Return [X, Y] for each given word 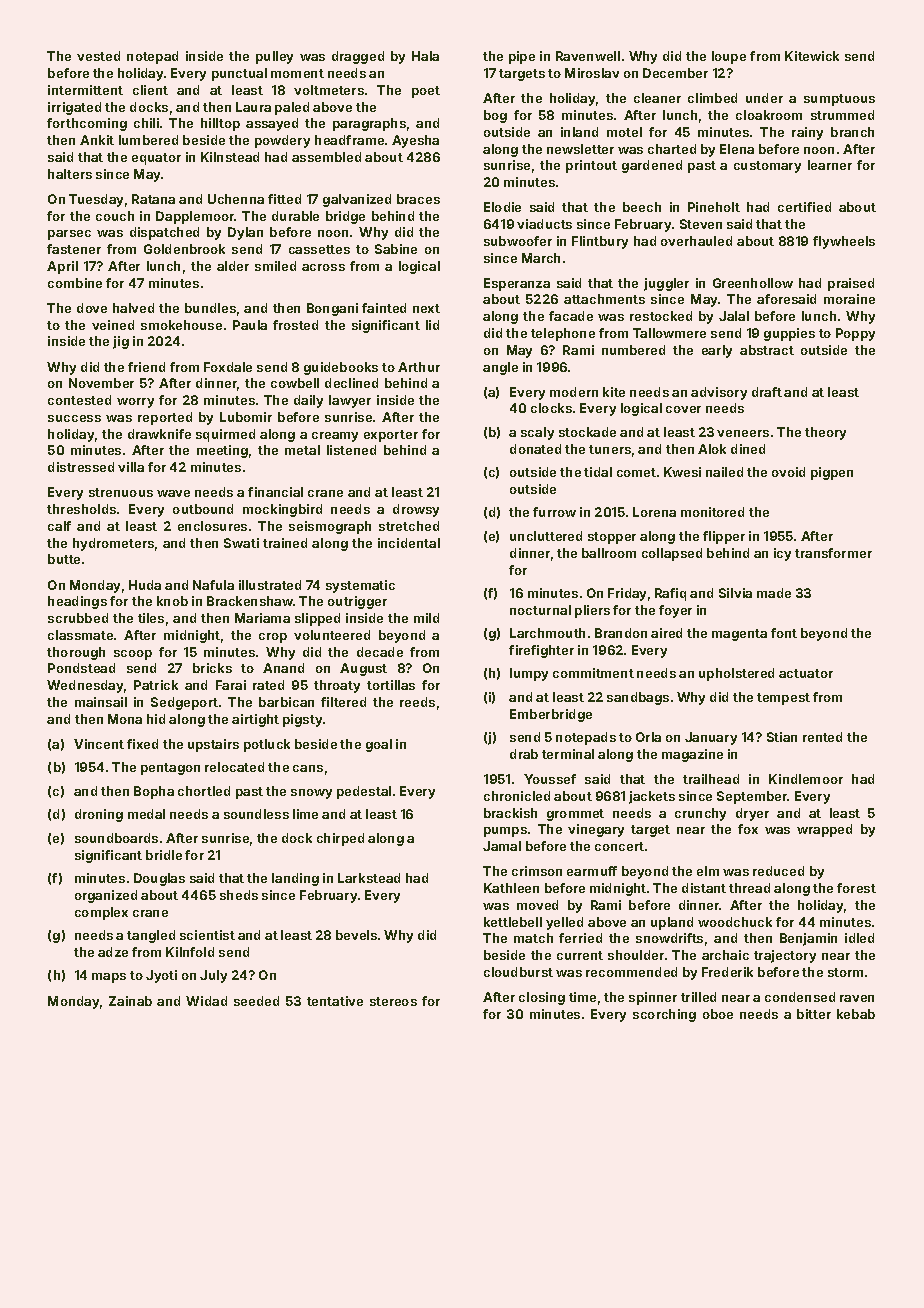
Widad [206, 1001]
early [717, 351]
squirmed [225, 435]
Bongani [332, 309]
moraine [849, 299]
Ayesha [415, 141]
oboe [718, 1014]
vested [98, 56]
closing [542, 998]
